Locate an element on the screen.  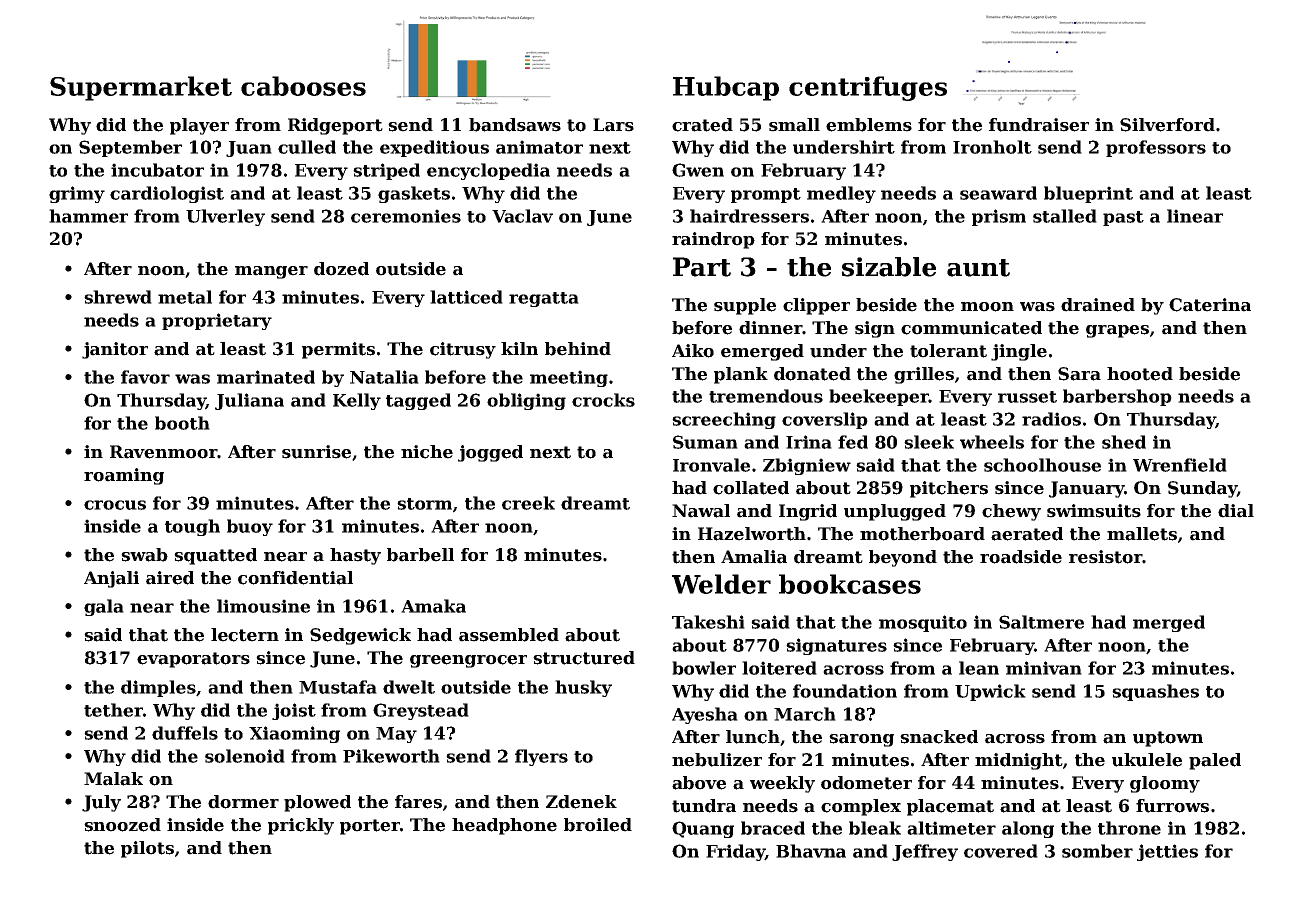
fundraiser is located at coordinates (1039, 125).
